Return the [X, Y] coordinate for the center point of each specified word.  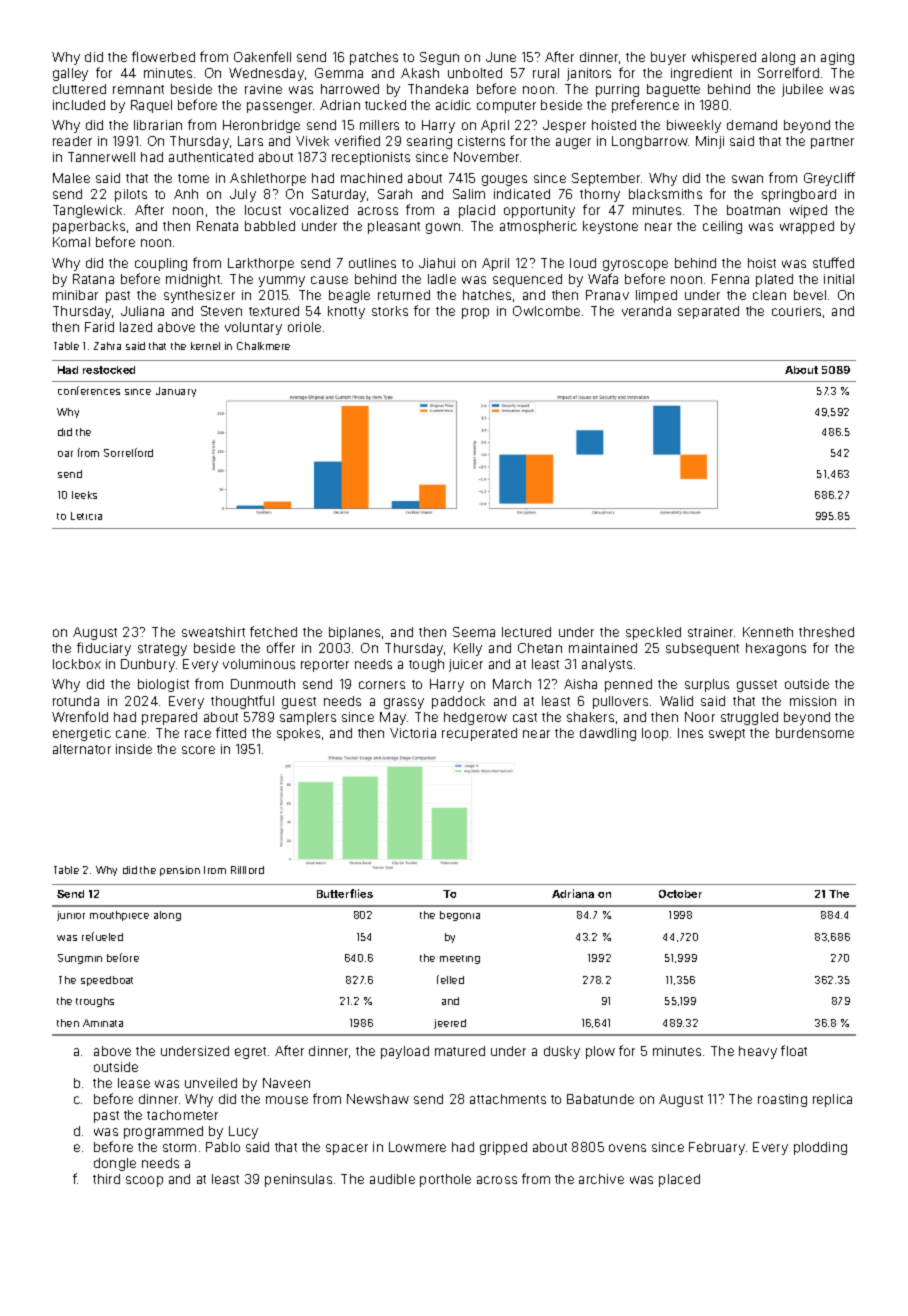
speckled [653, 633]
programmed [163, 1132]
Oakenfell [262, 56]
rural [546, 73]
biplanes [354, 633]
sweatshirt [213, 632]
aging [837, 58]
